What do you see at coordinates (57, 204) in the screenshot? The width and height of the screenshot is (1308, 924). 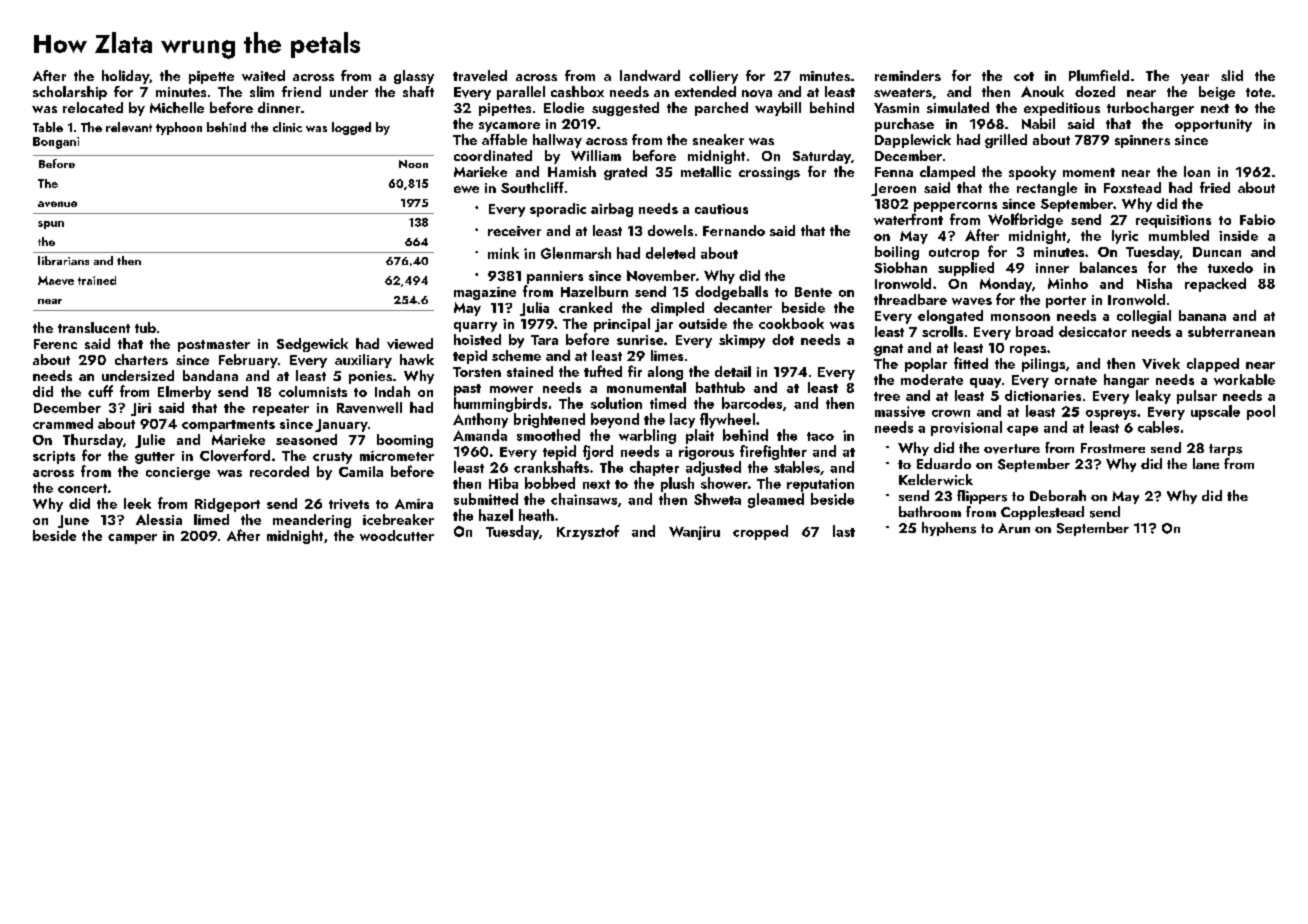 I see `avenue` at bounding box center [57, 204].
